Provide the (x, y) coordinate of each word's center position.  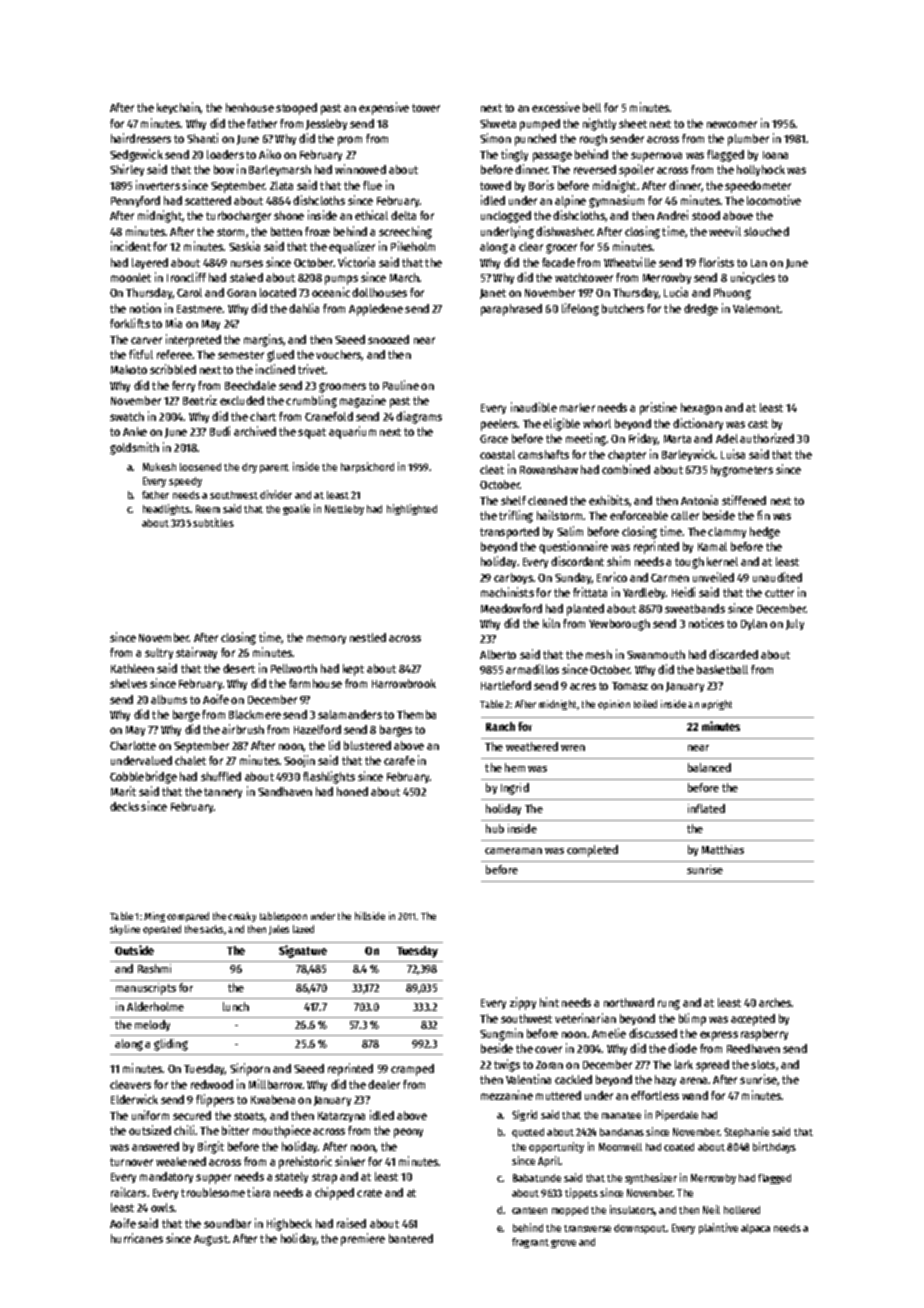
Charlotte (133, 745)
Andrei (672, 215)
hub (495, 828)
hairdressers (141, 138)
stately (291, 1177)
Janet (493, 294)
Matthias (723, 849)
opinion (614, 705)
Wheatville (630, 262)
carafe (399, 760)
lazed (303, 929)
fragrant (530, 1243)
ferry (183, 386)
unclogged (506, 217)
